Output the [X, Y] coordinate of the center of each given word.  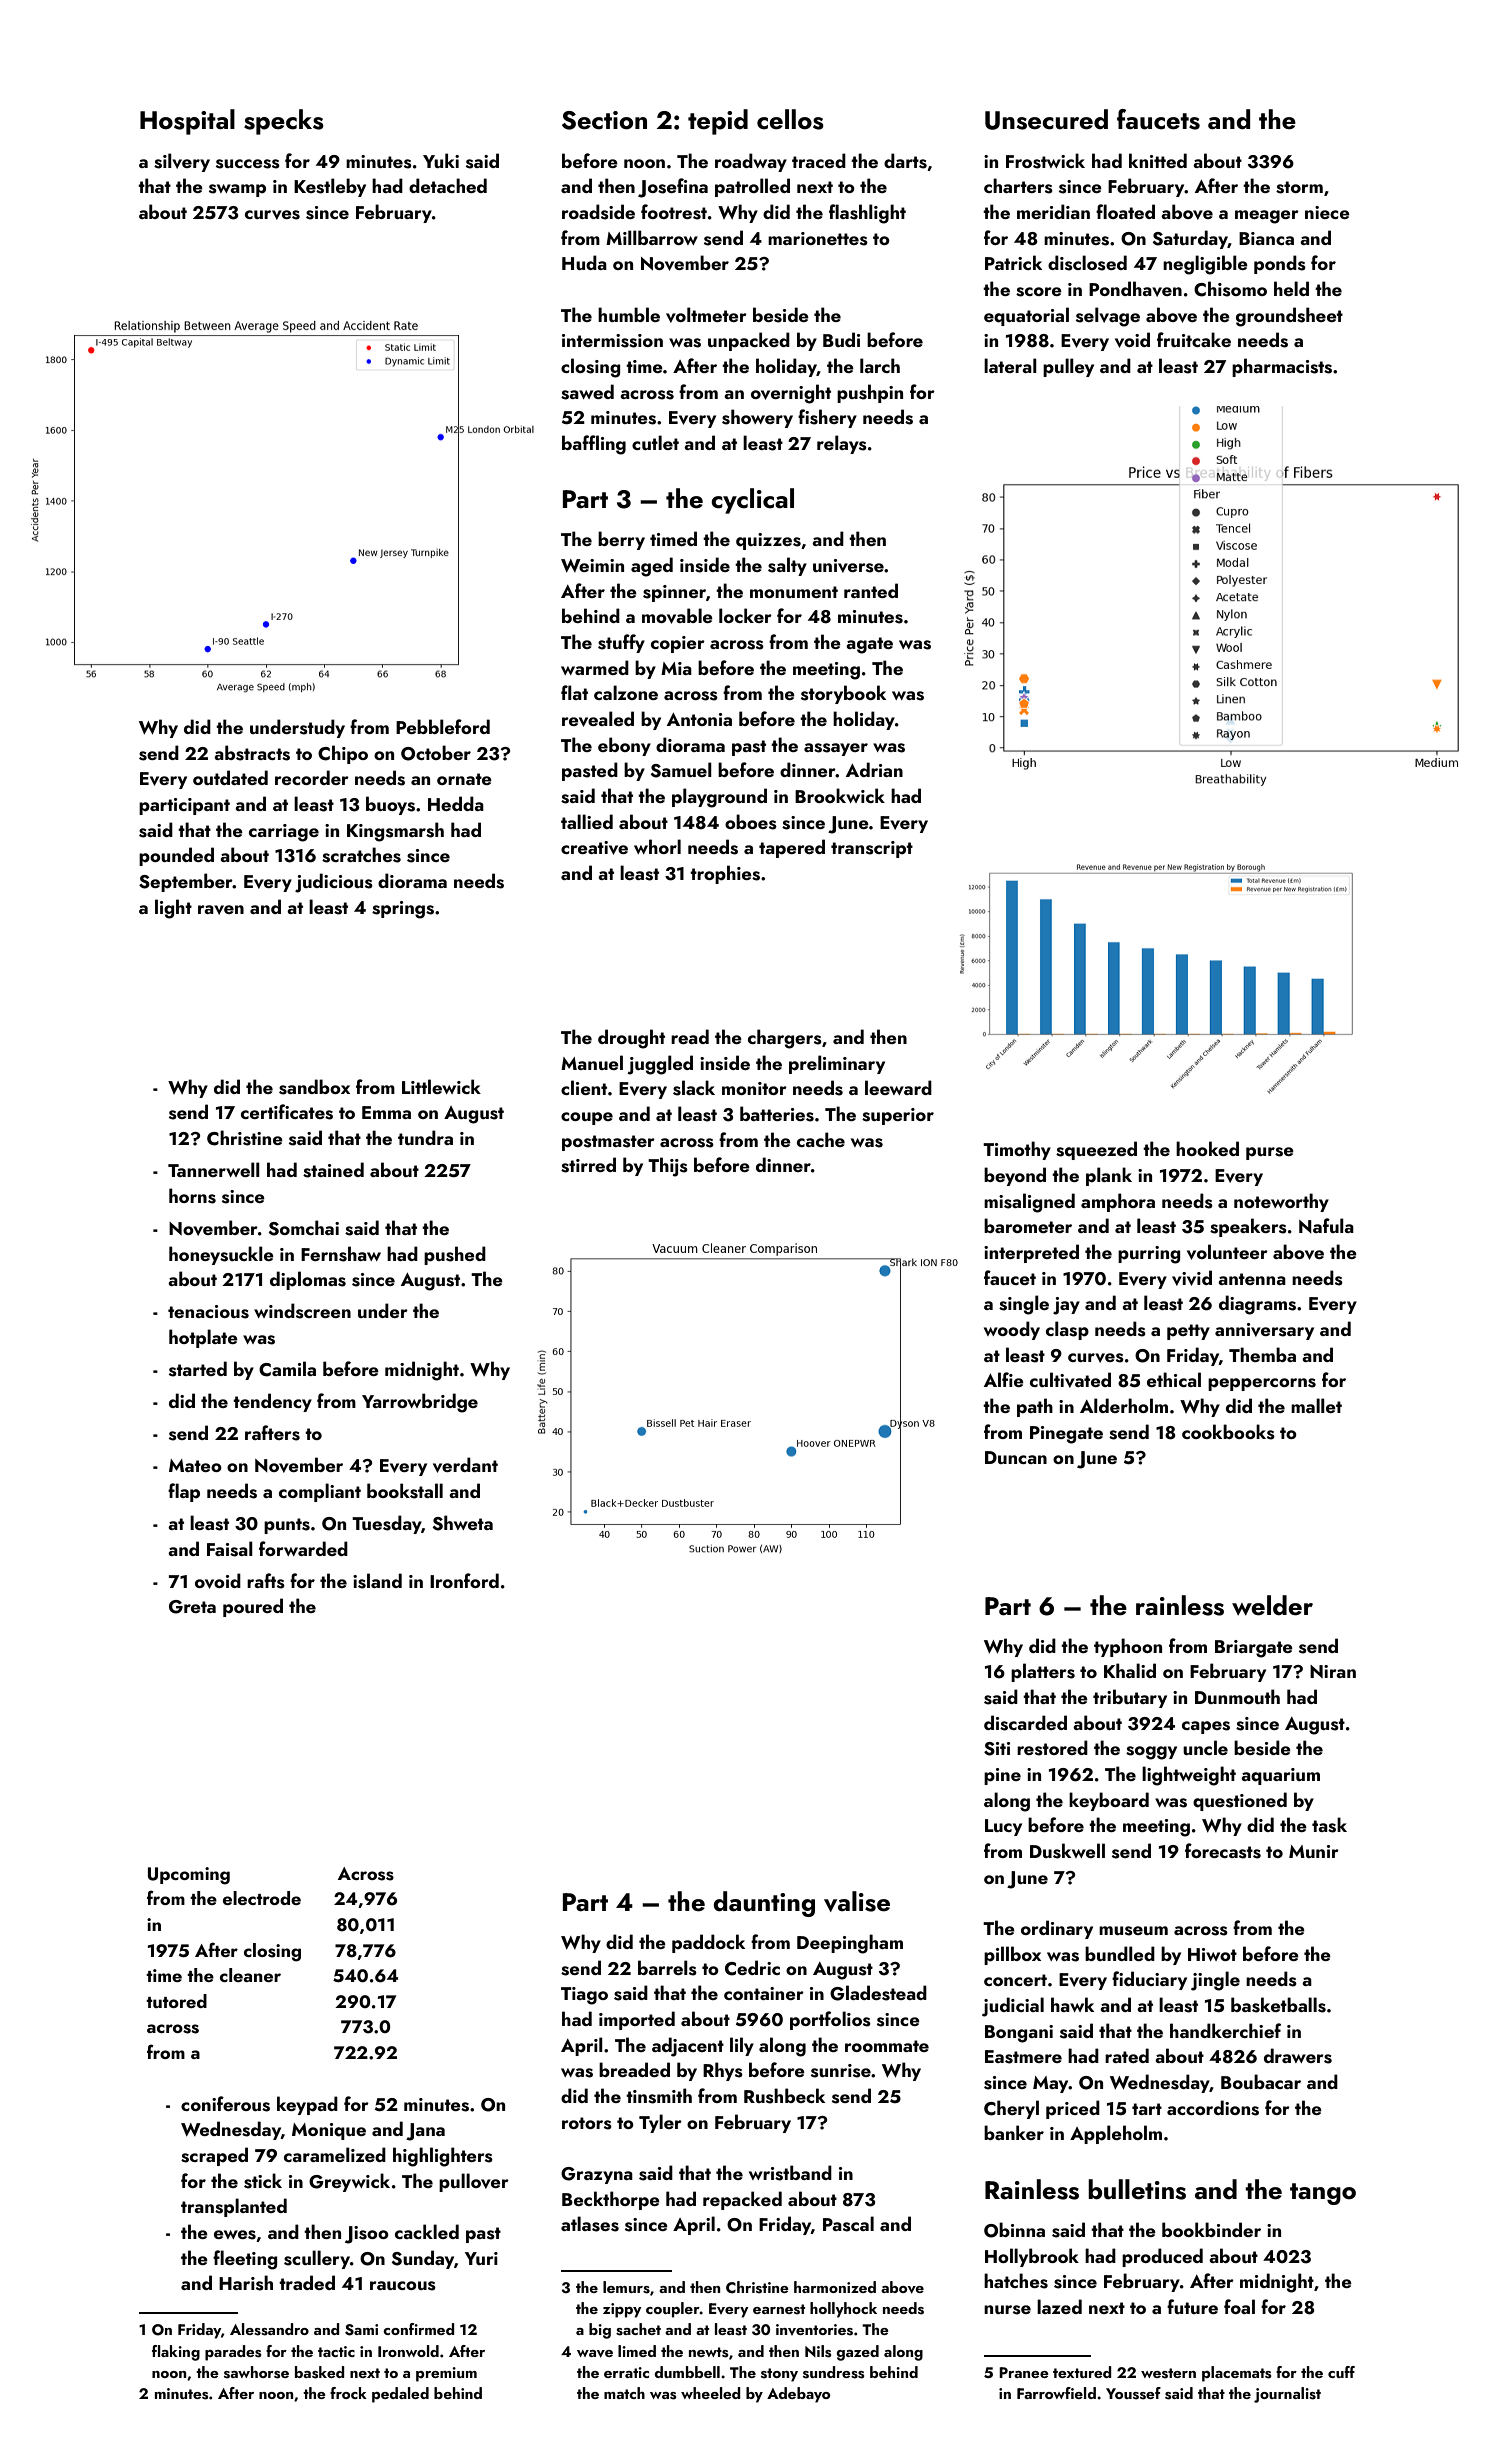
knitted [1158, 160]
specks [284, 122]
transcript [872, 849]
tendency [272, 1402]
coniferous [225, 2104]
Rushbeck [784, 2096]
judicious [334, 883]
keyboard [1109, 1801]
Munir [1314, 1851]
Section [604, 120]
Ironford [464, 1580]
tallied [587, 821]
